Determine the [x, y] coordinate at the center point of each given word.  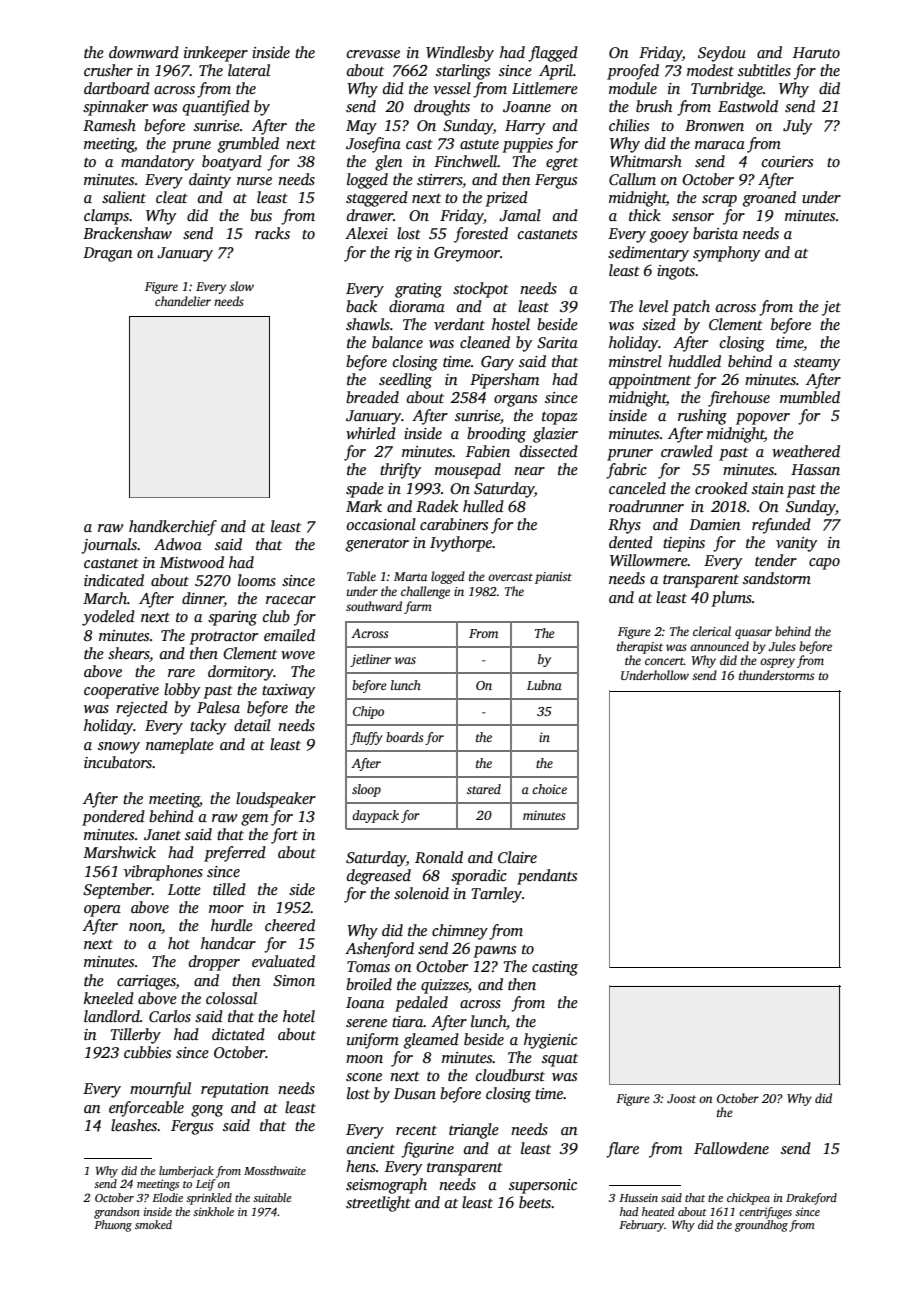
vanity [796, 544]
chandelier [183, 301]
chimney [460, 932]
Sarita [557, 343]
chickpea [748, 1199]
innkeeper [216, 54]
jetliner [370, 660]
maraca [720, 145]
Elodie [167, 1197]
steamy [817, 364]
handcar [228, 943]
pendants [547, 877]
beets [535, 1202]
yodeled [108, 618]
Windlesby [460, 54]
